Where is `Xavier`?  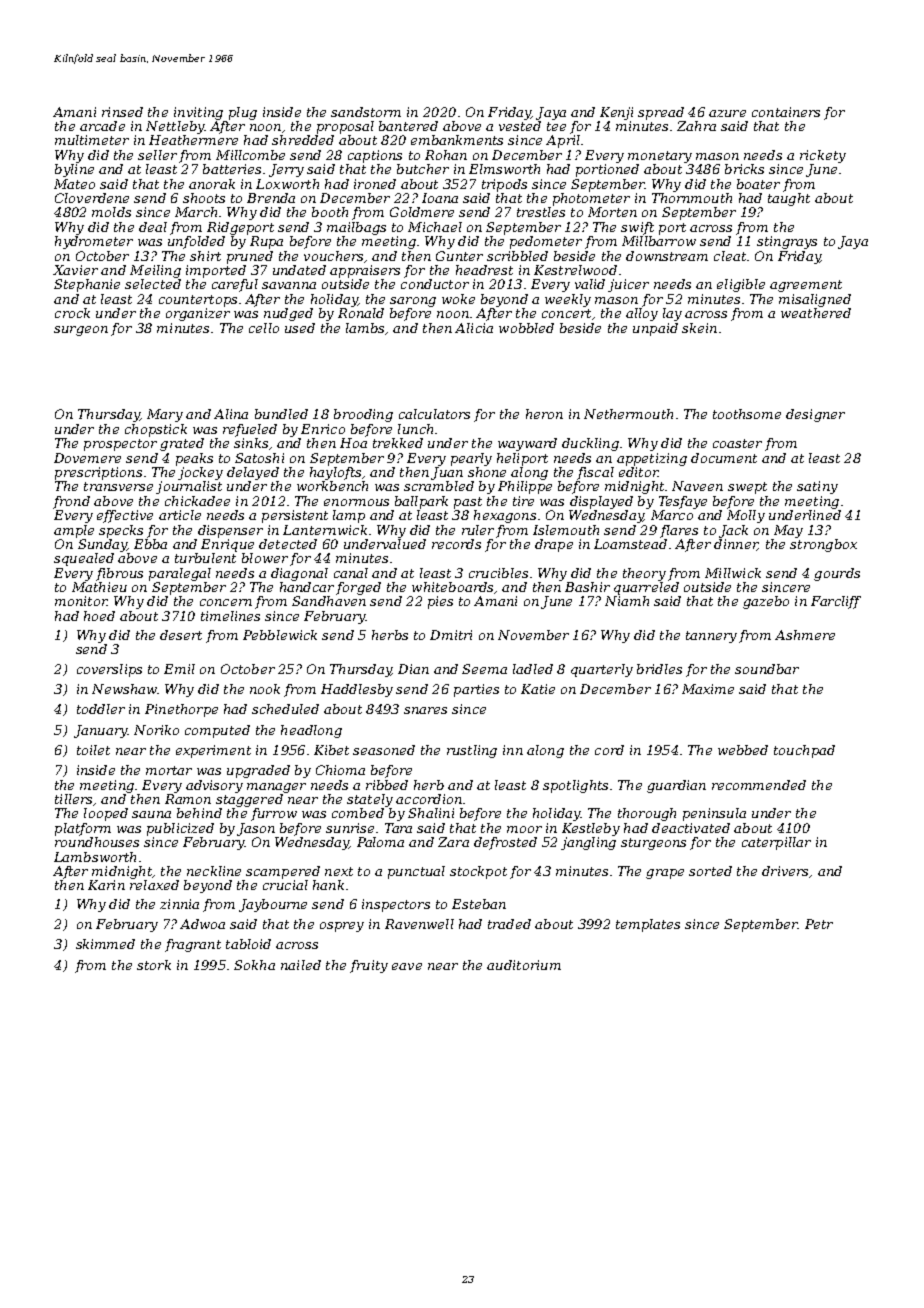 Xavier is located at coordinates (75, 270).
